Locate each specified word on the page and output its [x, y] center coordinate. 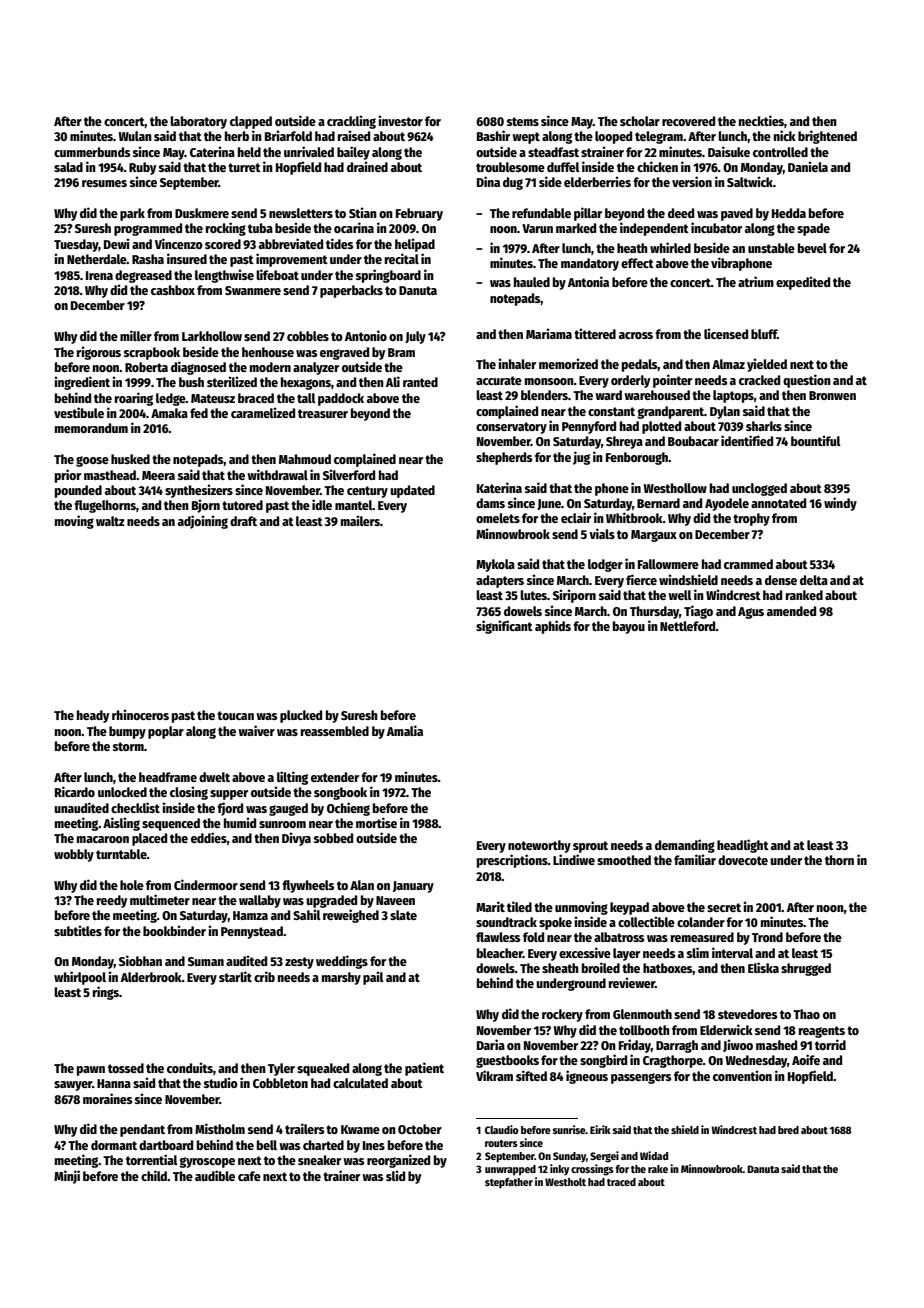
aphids [553, 627]
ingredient [82, 383]
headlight [743, 846]
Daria [491, 1044]
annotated [778, 503]
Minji [67, 1177]
